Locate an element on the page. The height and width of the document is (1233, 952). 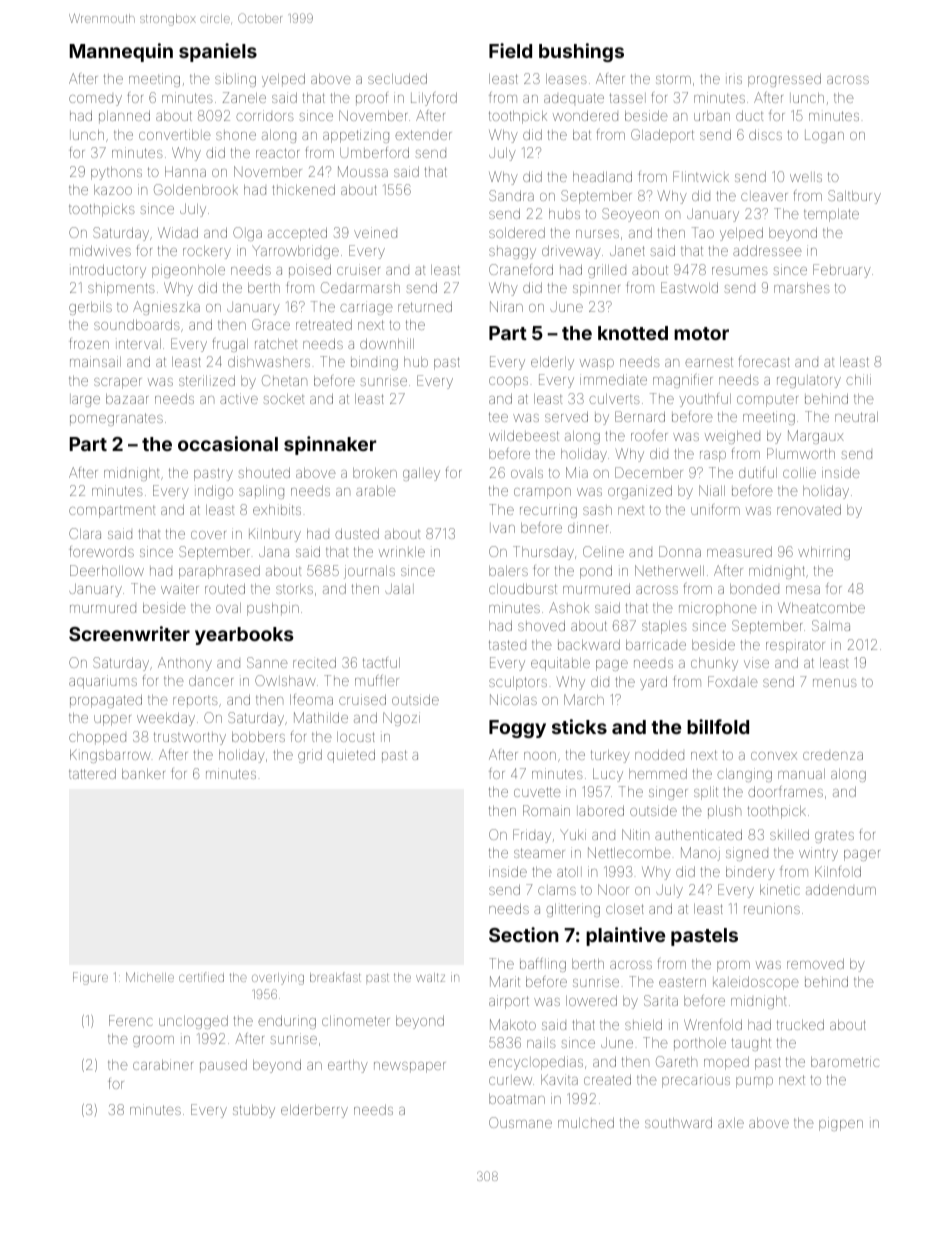
template is located at coordinates (831, 215).
